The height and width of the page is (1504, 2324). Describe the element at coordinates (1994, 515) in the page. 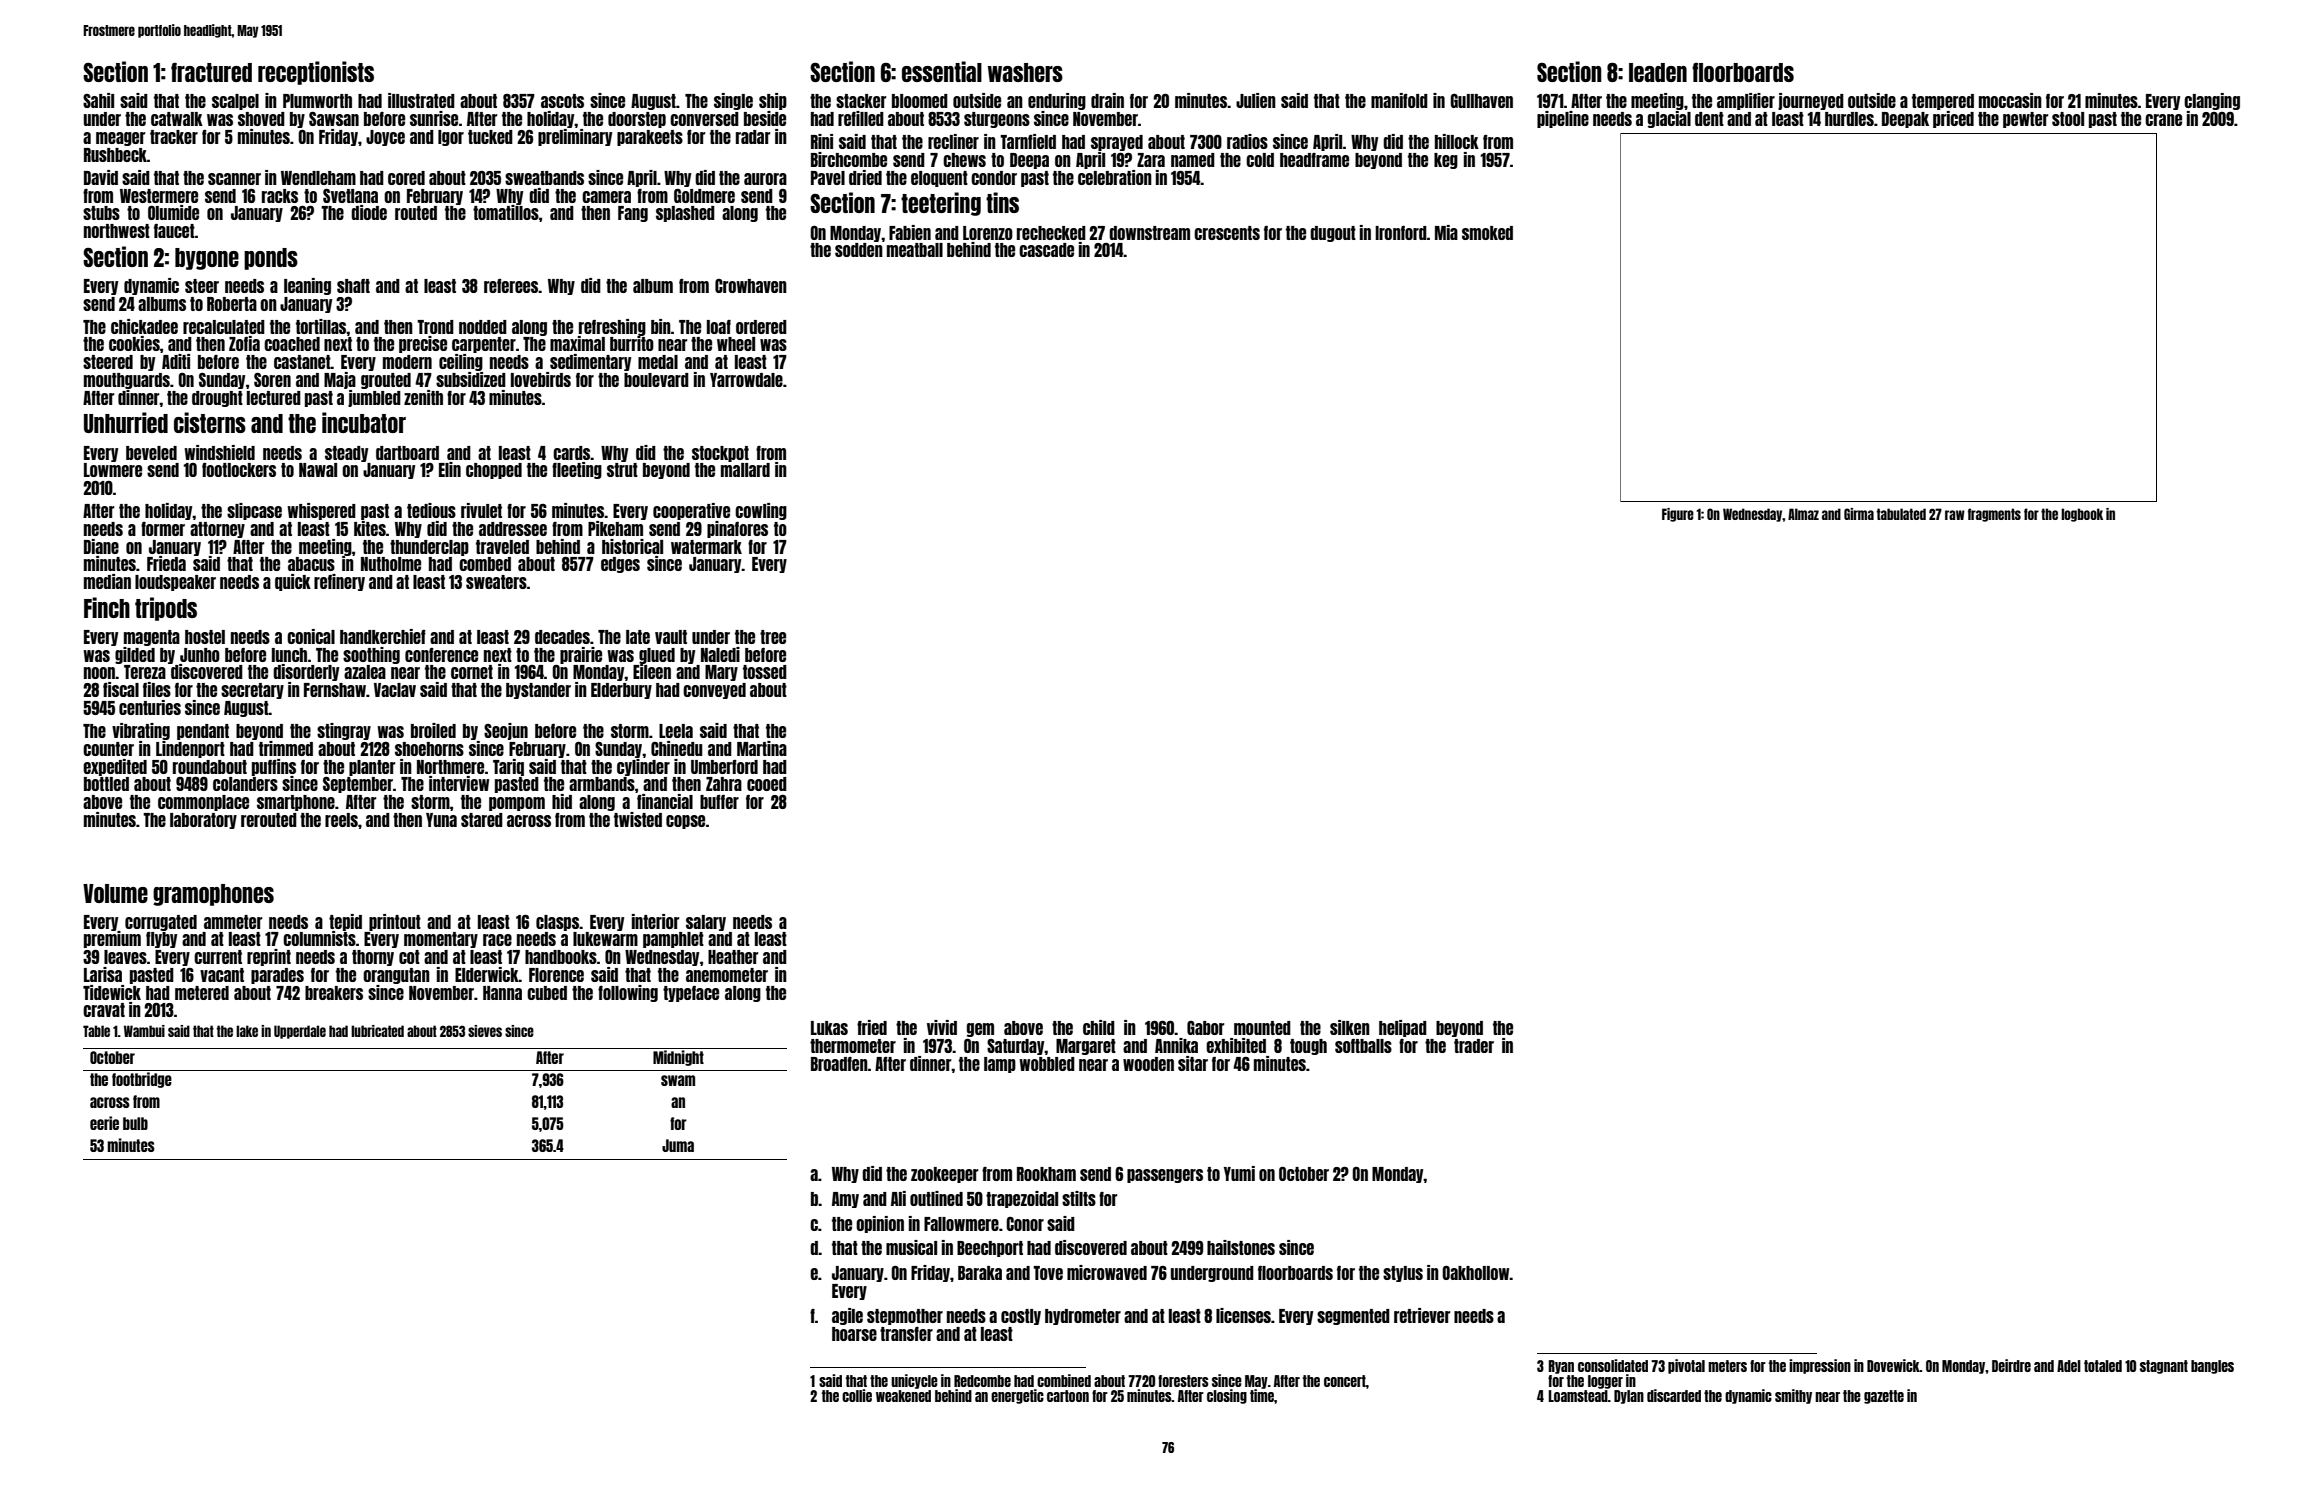

I see `fragments` at that location.
